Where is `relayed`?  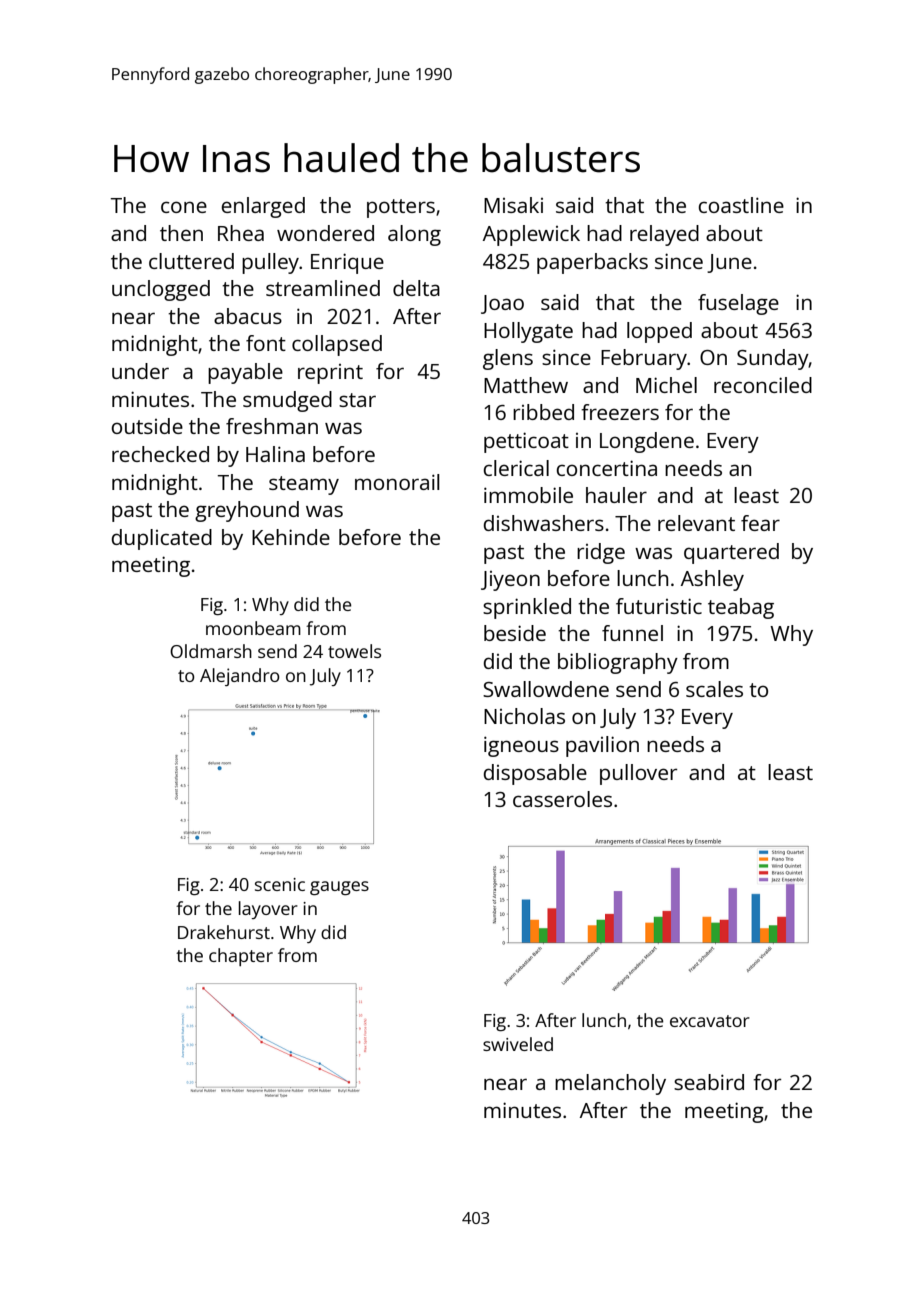
relayed is located at coordinates (664, 235).
